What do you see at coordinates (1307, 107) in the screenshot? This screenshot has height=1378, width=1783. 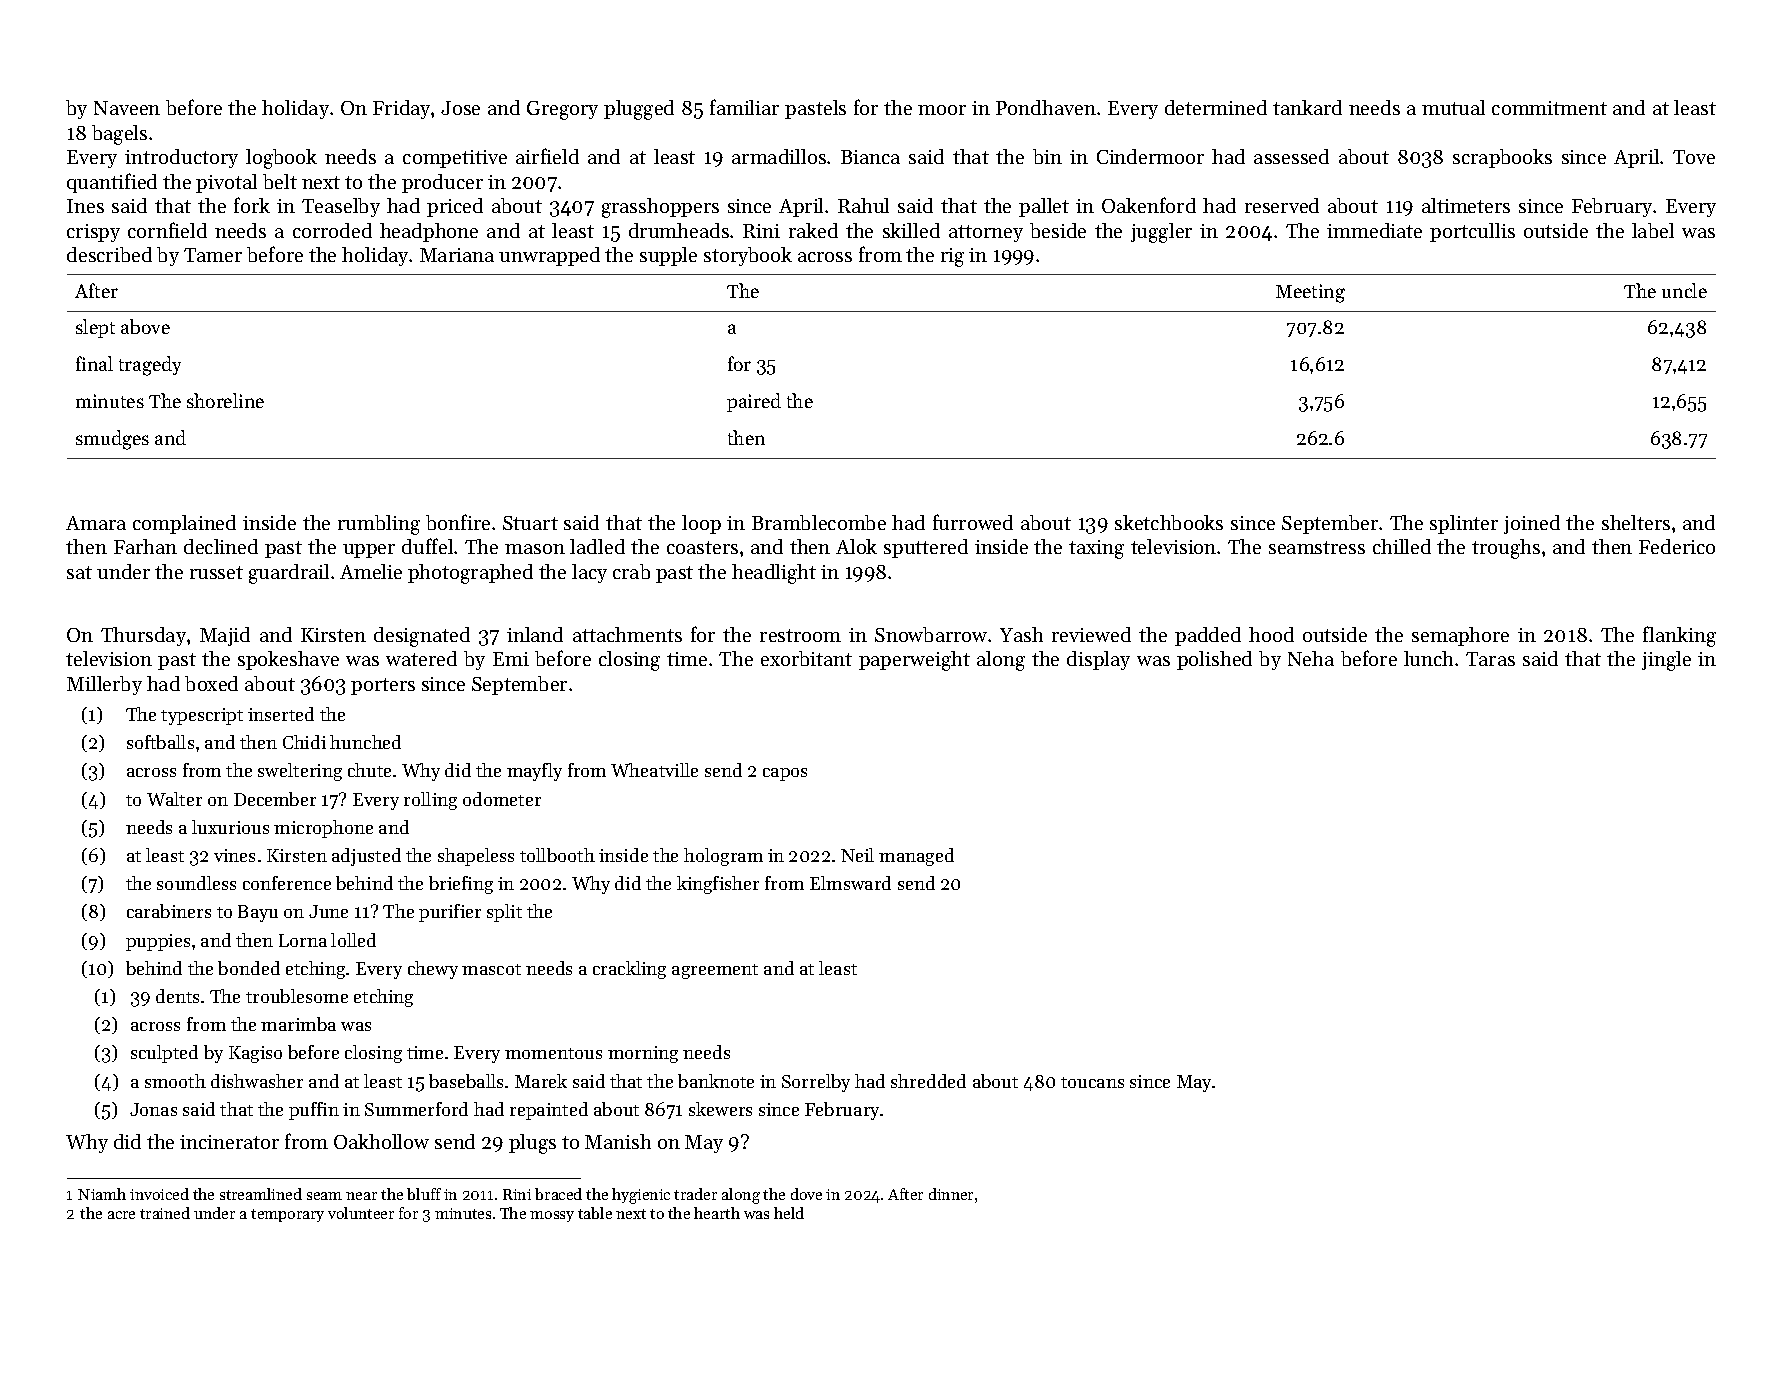 I see `tankard` at bounding box center [1307, 107].
